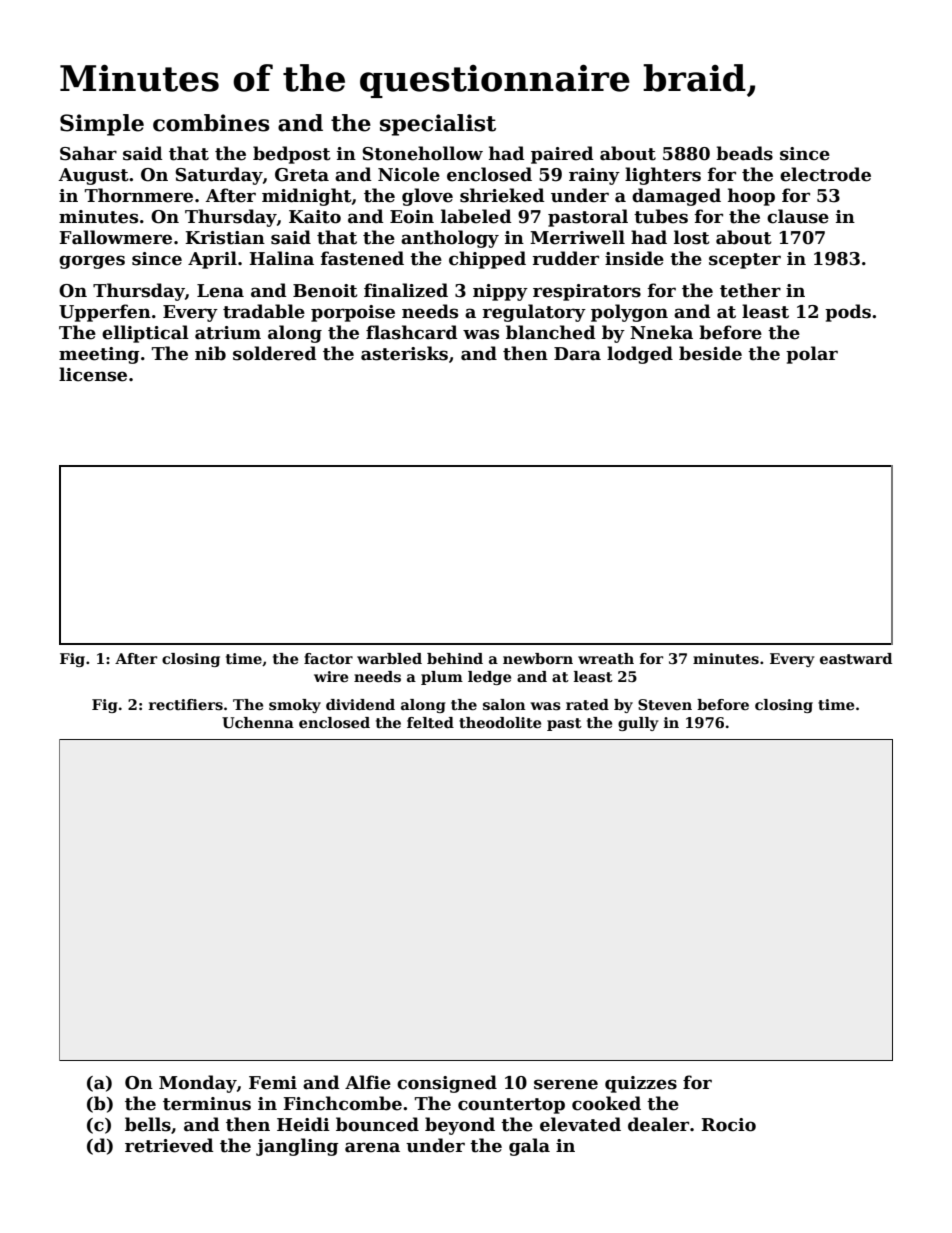 The image size is (952, 1233). What do you see at coordinates (281, 258) in the page?
I see `Halina` at bounding box center [281, 258].
